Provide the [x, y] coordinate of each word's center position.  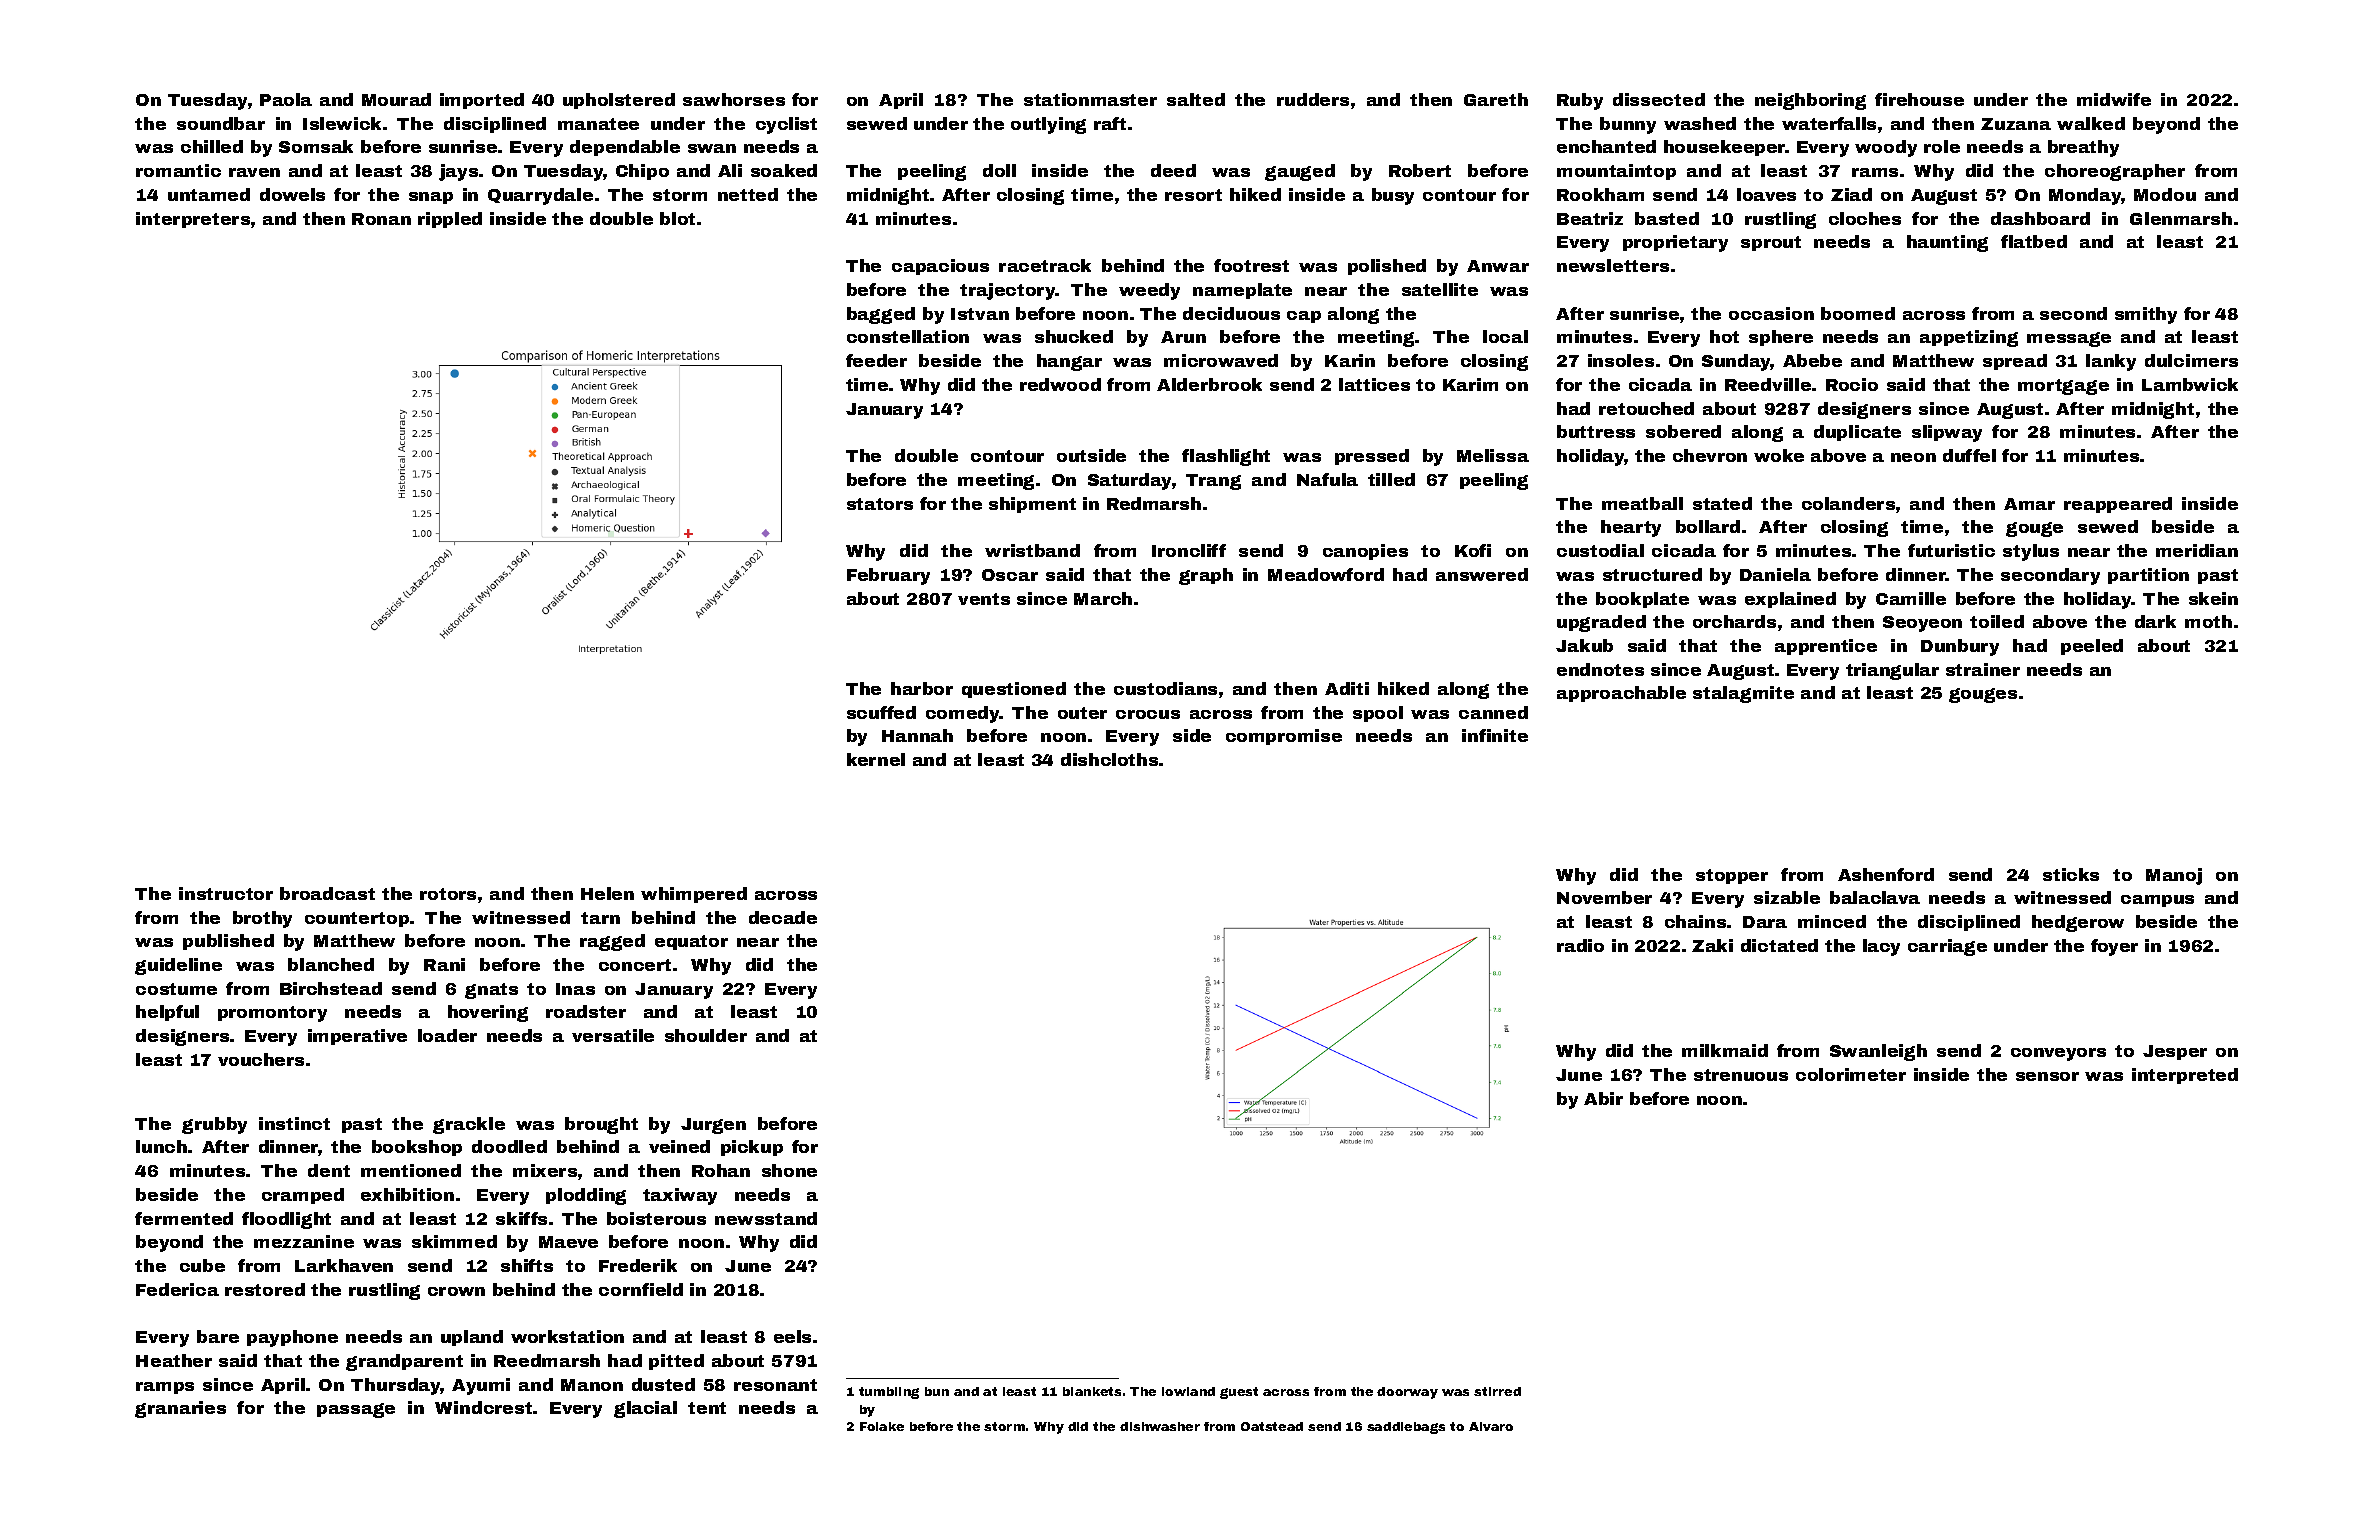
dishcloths [1109, 759]
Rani [444, 964]
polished [1387, 267]
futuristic [1951, 550]
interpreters [193, 220]
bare [218, 1336]
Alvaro [1491, 1426]
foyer [2114, 947]
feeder [876, 360]
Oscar [1010, 575]
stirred [1497, 1391]
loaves [1766, 194]
